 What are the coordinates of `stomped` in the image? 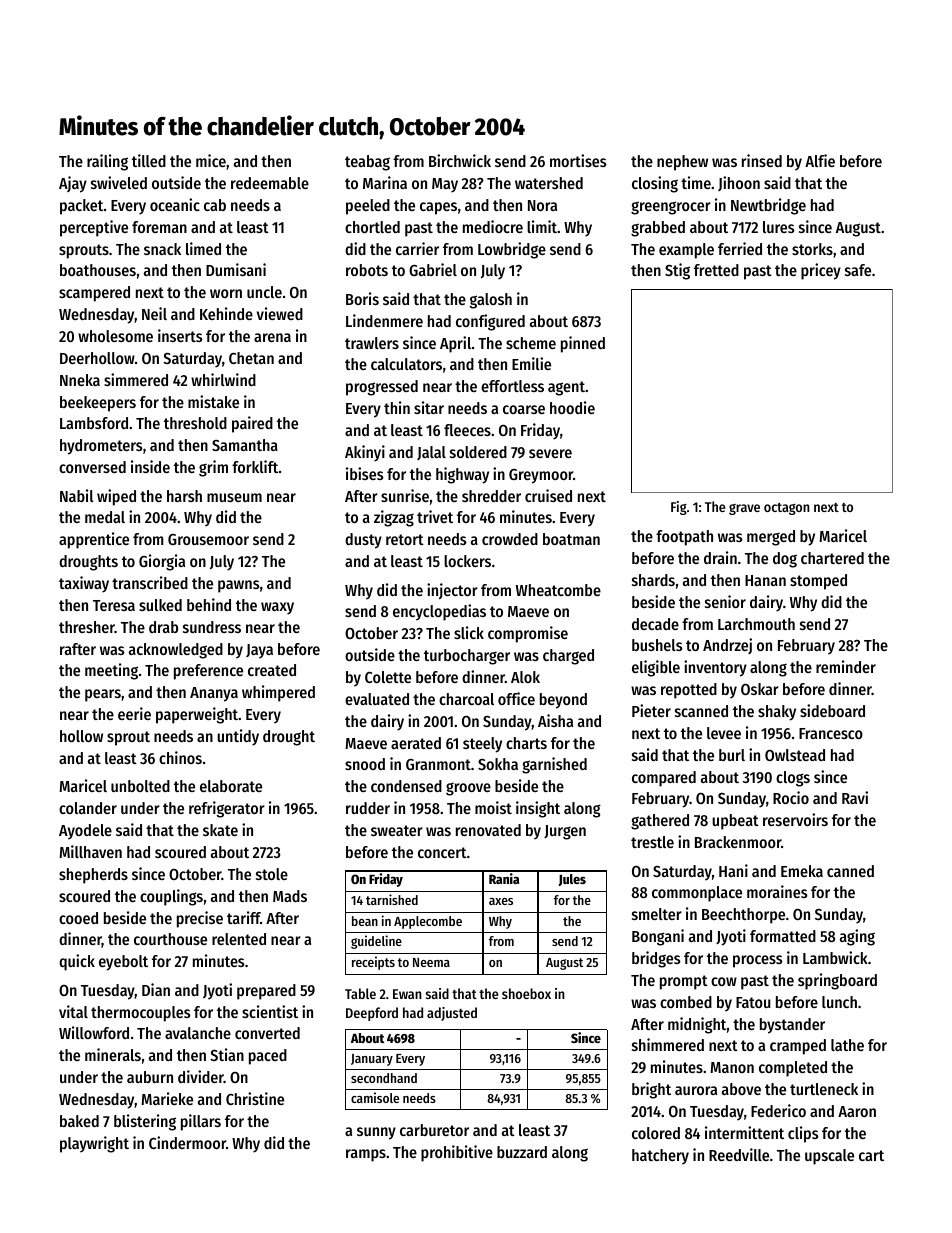 It's located at (818, 582).
